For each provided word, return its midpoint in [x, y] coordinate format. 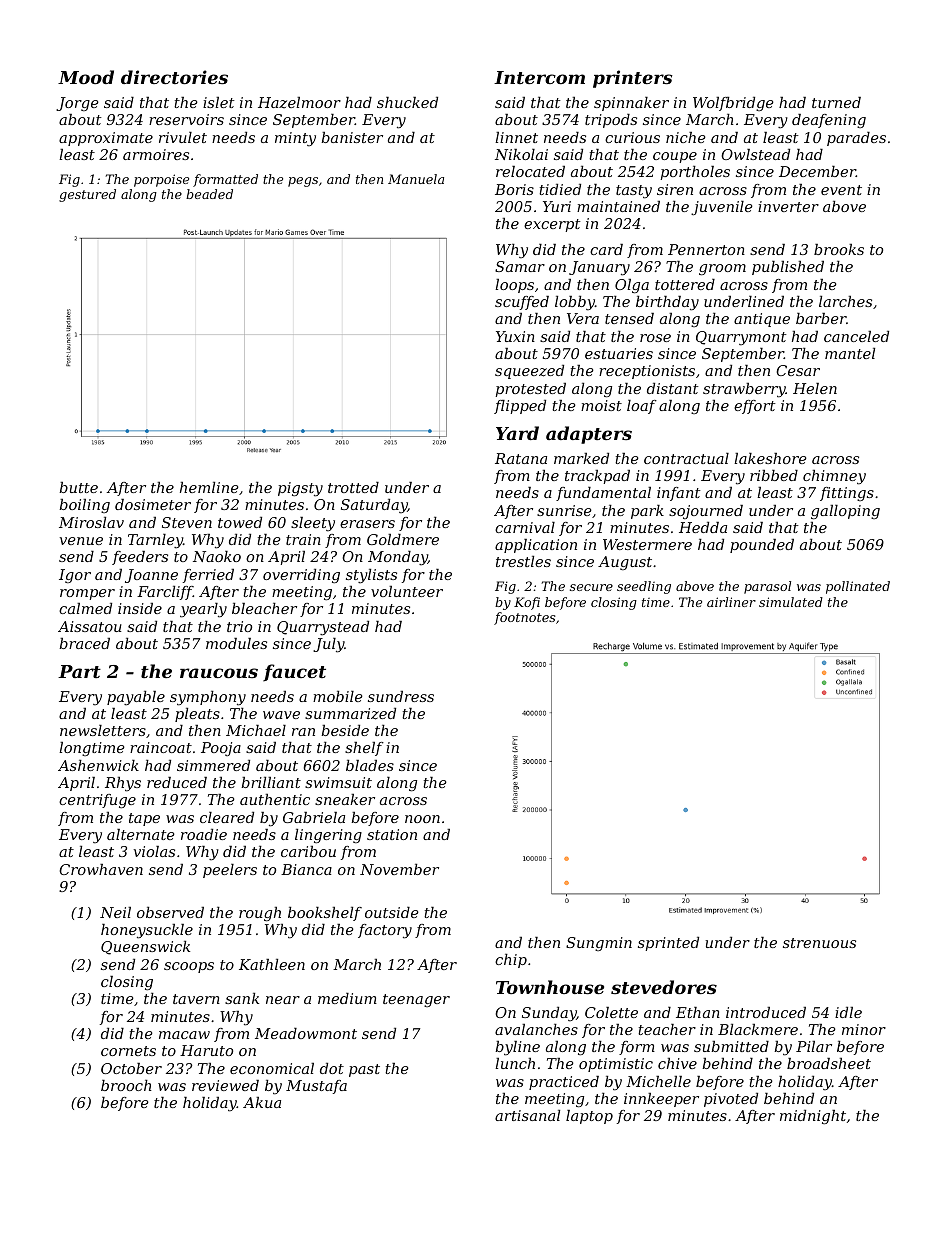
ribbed [774, 475]
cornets [128, 1051]
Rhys [123, 784]
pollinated [858, 587]
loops [514, 286]
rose [655, 338]
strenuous [819, 943]
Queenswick [145, 948]
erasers [367, 524]
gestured [87, 195]
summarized [350, 714]
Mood [86, 77]
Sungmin [599, 944]
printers [633, 79]
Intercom [539, 77]
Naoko [217, 556]
